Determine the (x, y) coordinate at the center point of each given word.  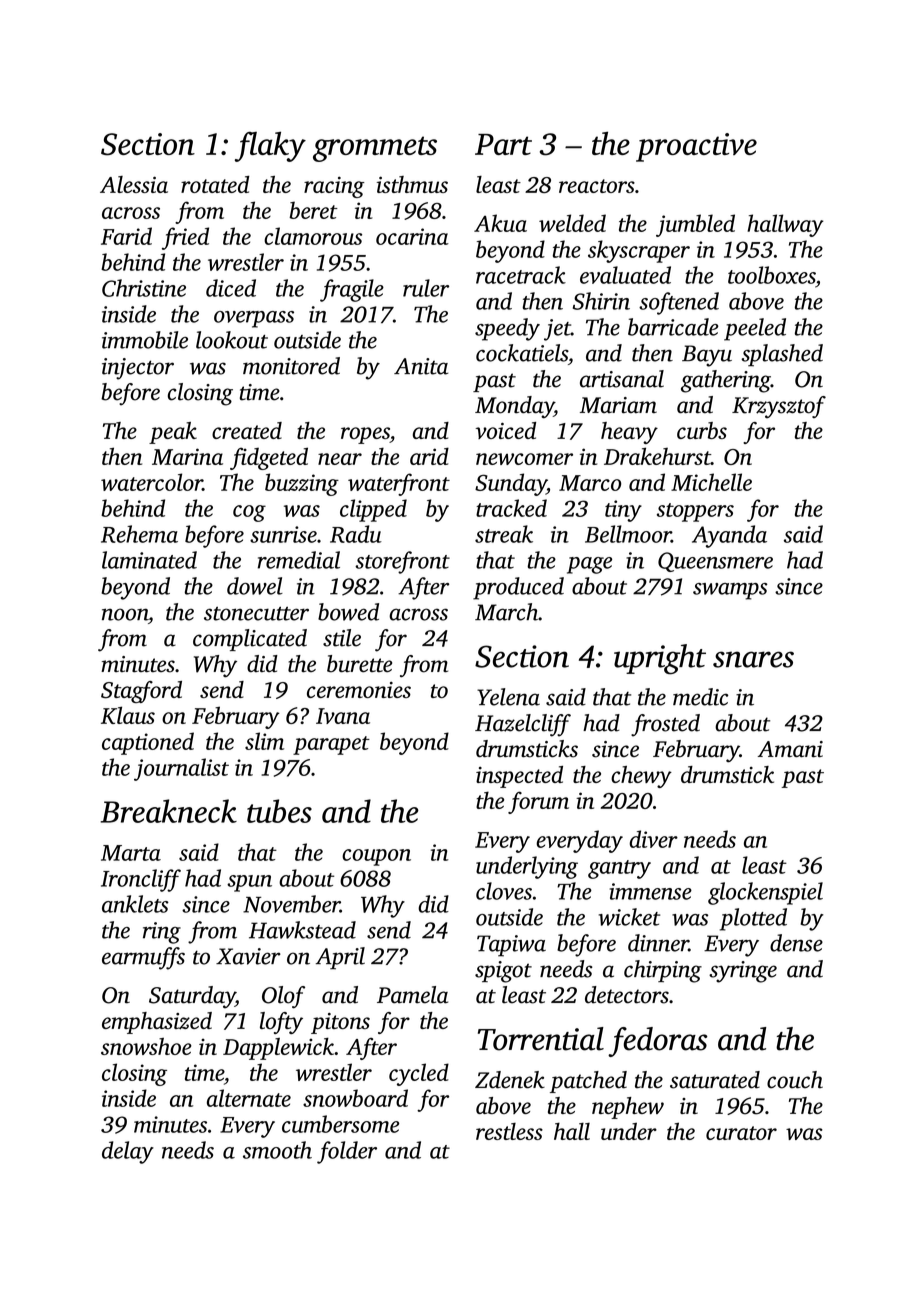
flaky (270, 146)
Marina (187, 456)
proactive (696, 147)
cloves (504, 891)
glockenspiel (765, 893)
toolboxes (771, 275)
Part (503, 144)
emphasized (157, 1023)
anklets (135, 904)
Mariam (618, 405)
